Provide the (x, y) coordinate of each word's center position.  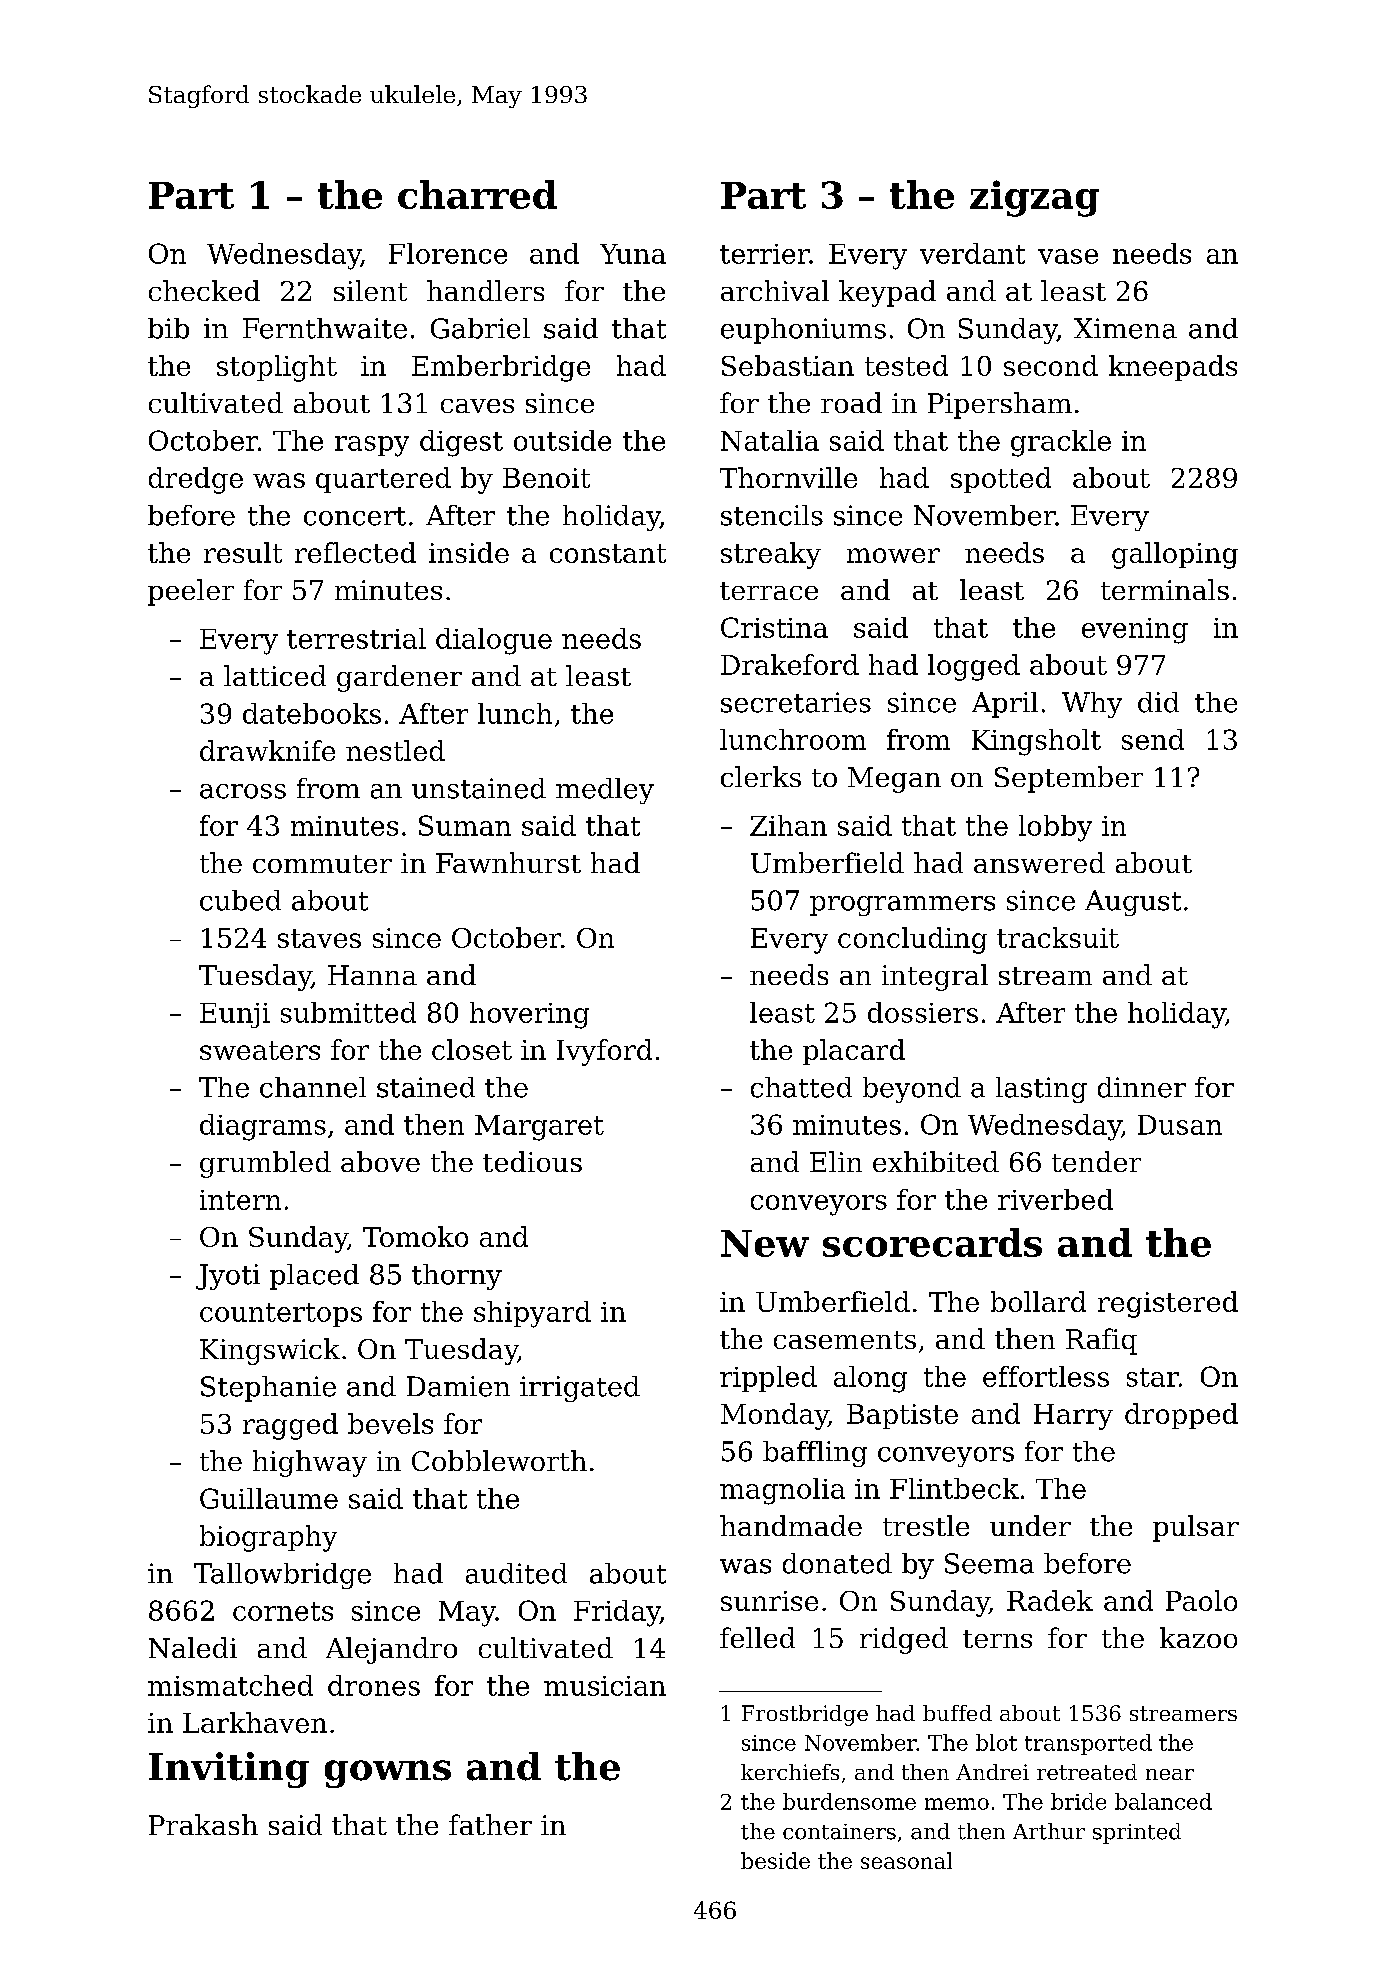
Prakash (203, 1824)
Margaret (539, 1128)
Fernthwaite (325, 328)
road (851, 402)
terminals (1165, 589)
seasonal (906, 1860)
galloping (1175, 555)
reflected (355, 552)
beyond (912, 1090)
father (490, 1824)
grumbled (265, 1164)
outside (562, 440)
